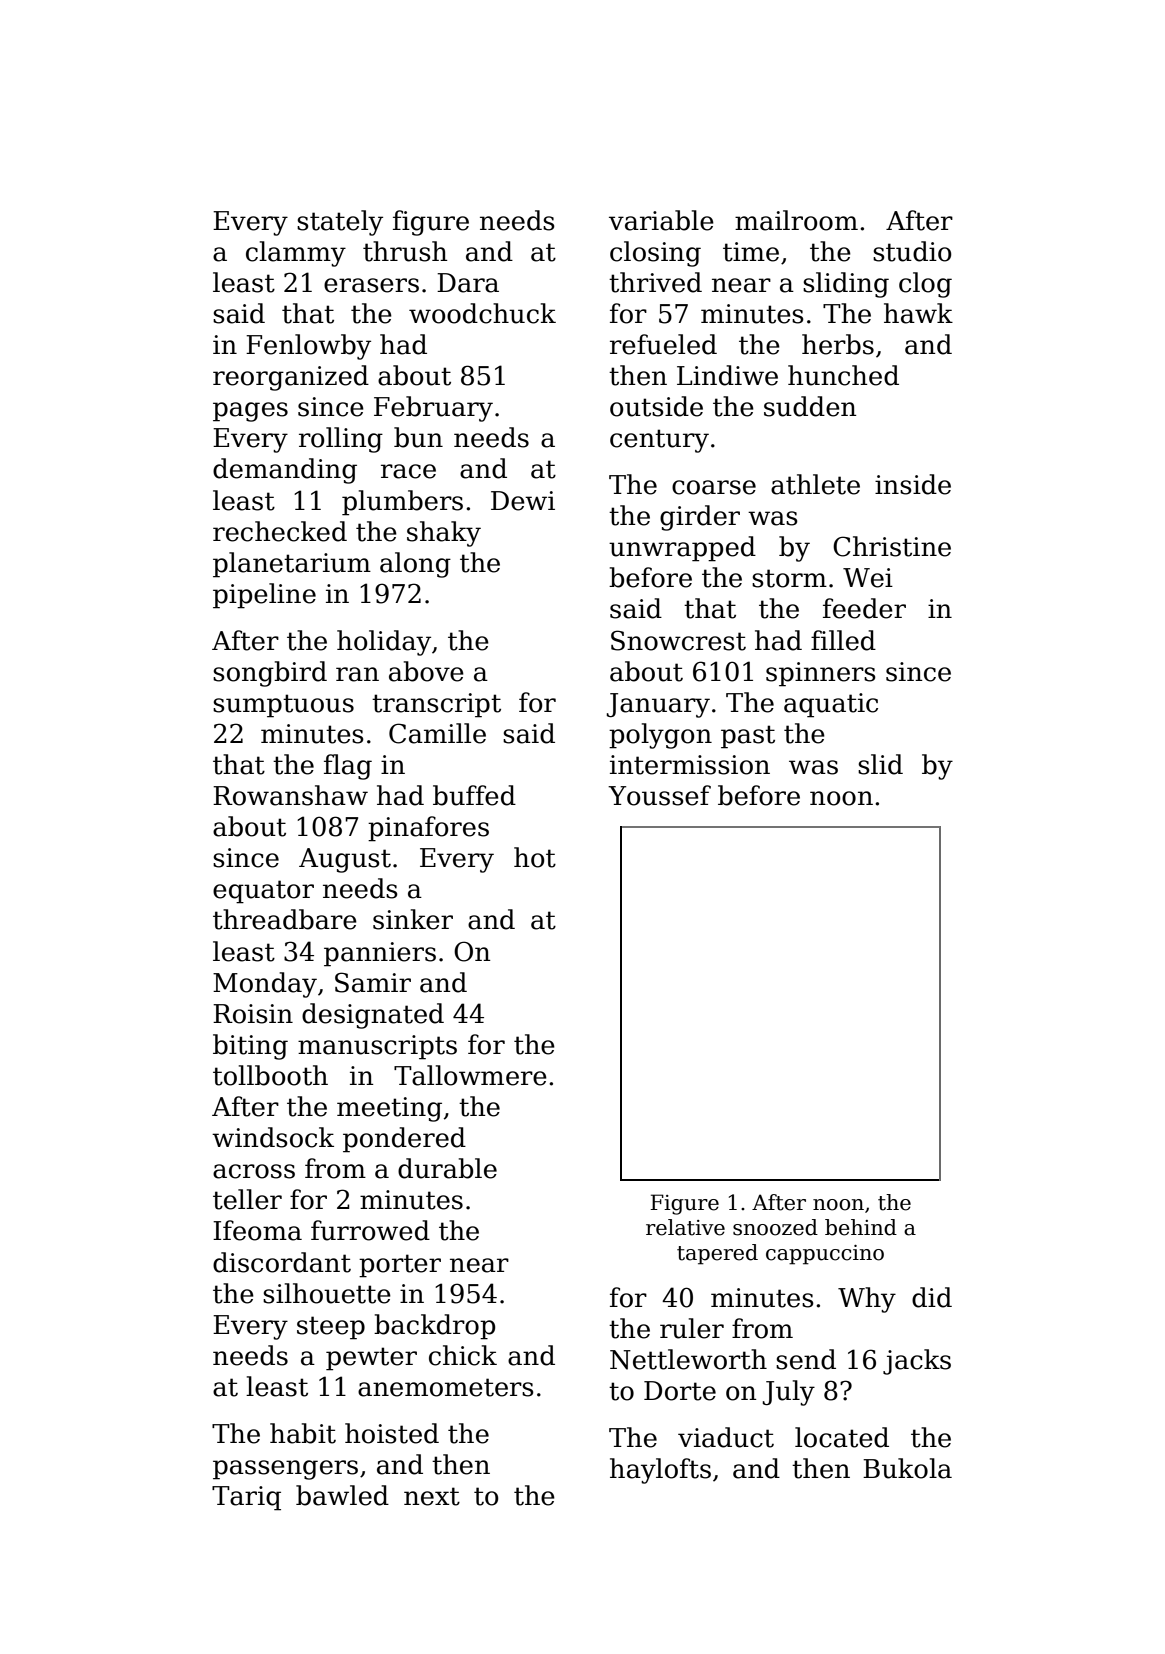  Describe the element at coordinates (296, 254) in the document. I see `clammy` at that location.
